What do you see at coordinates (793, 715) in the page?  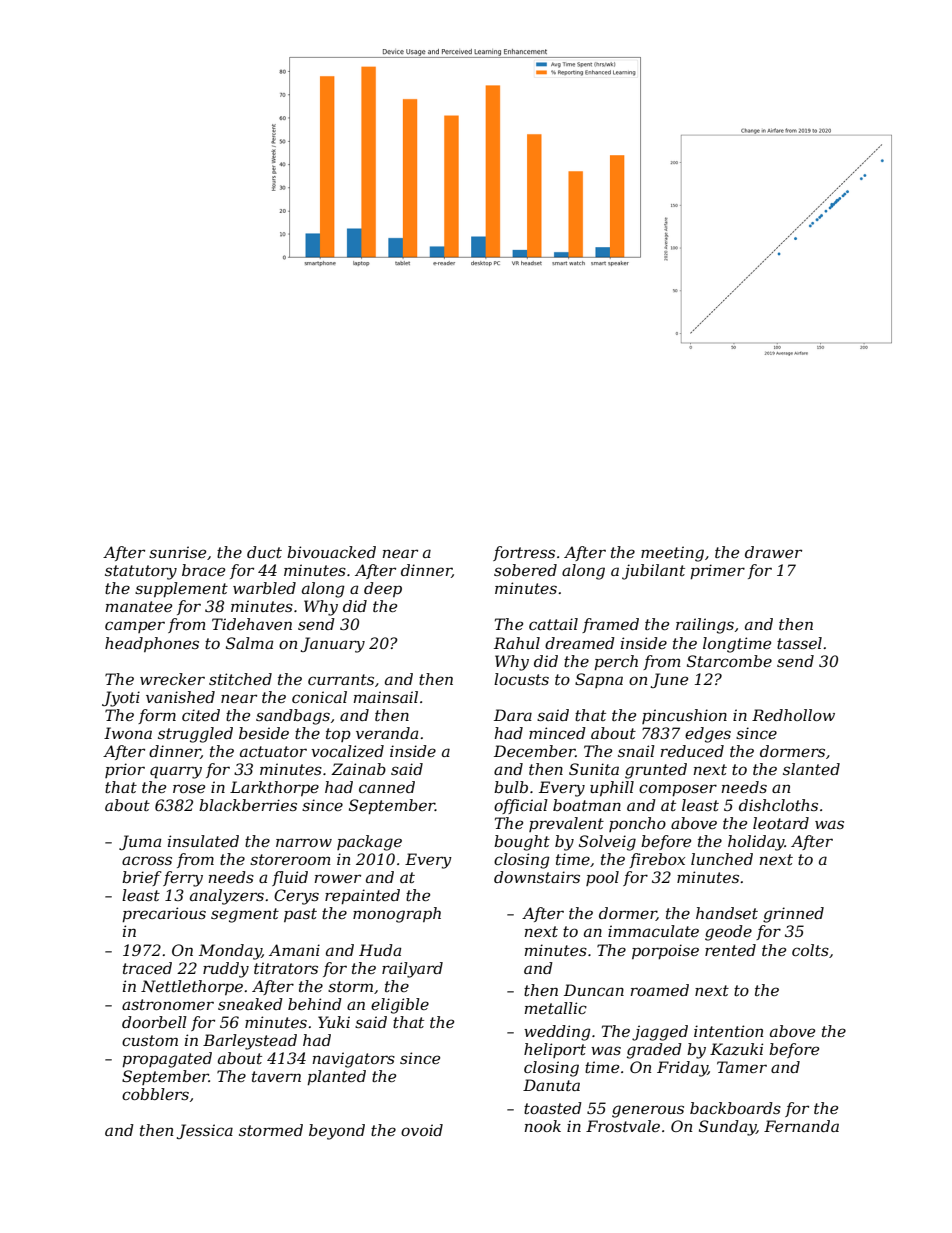 I see `Redhollow` at bounding box center [793, 715].
